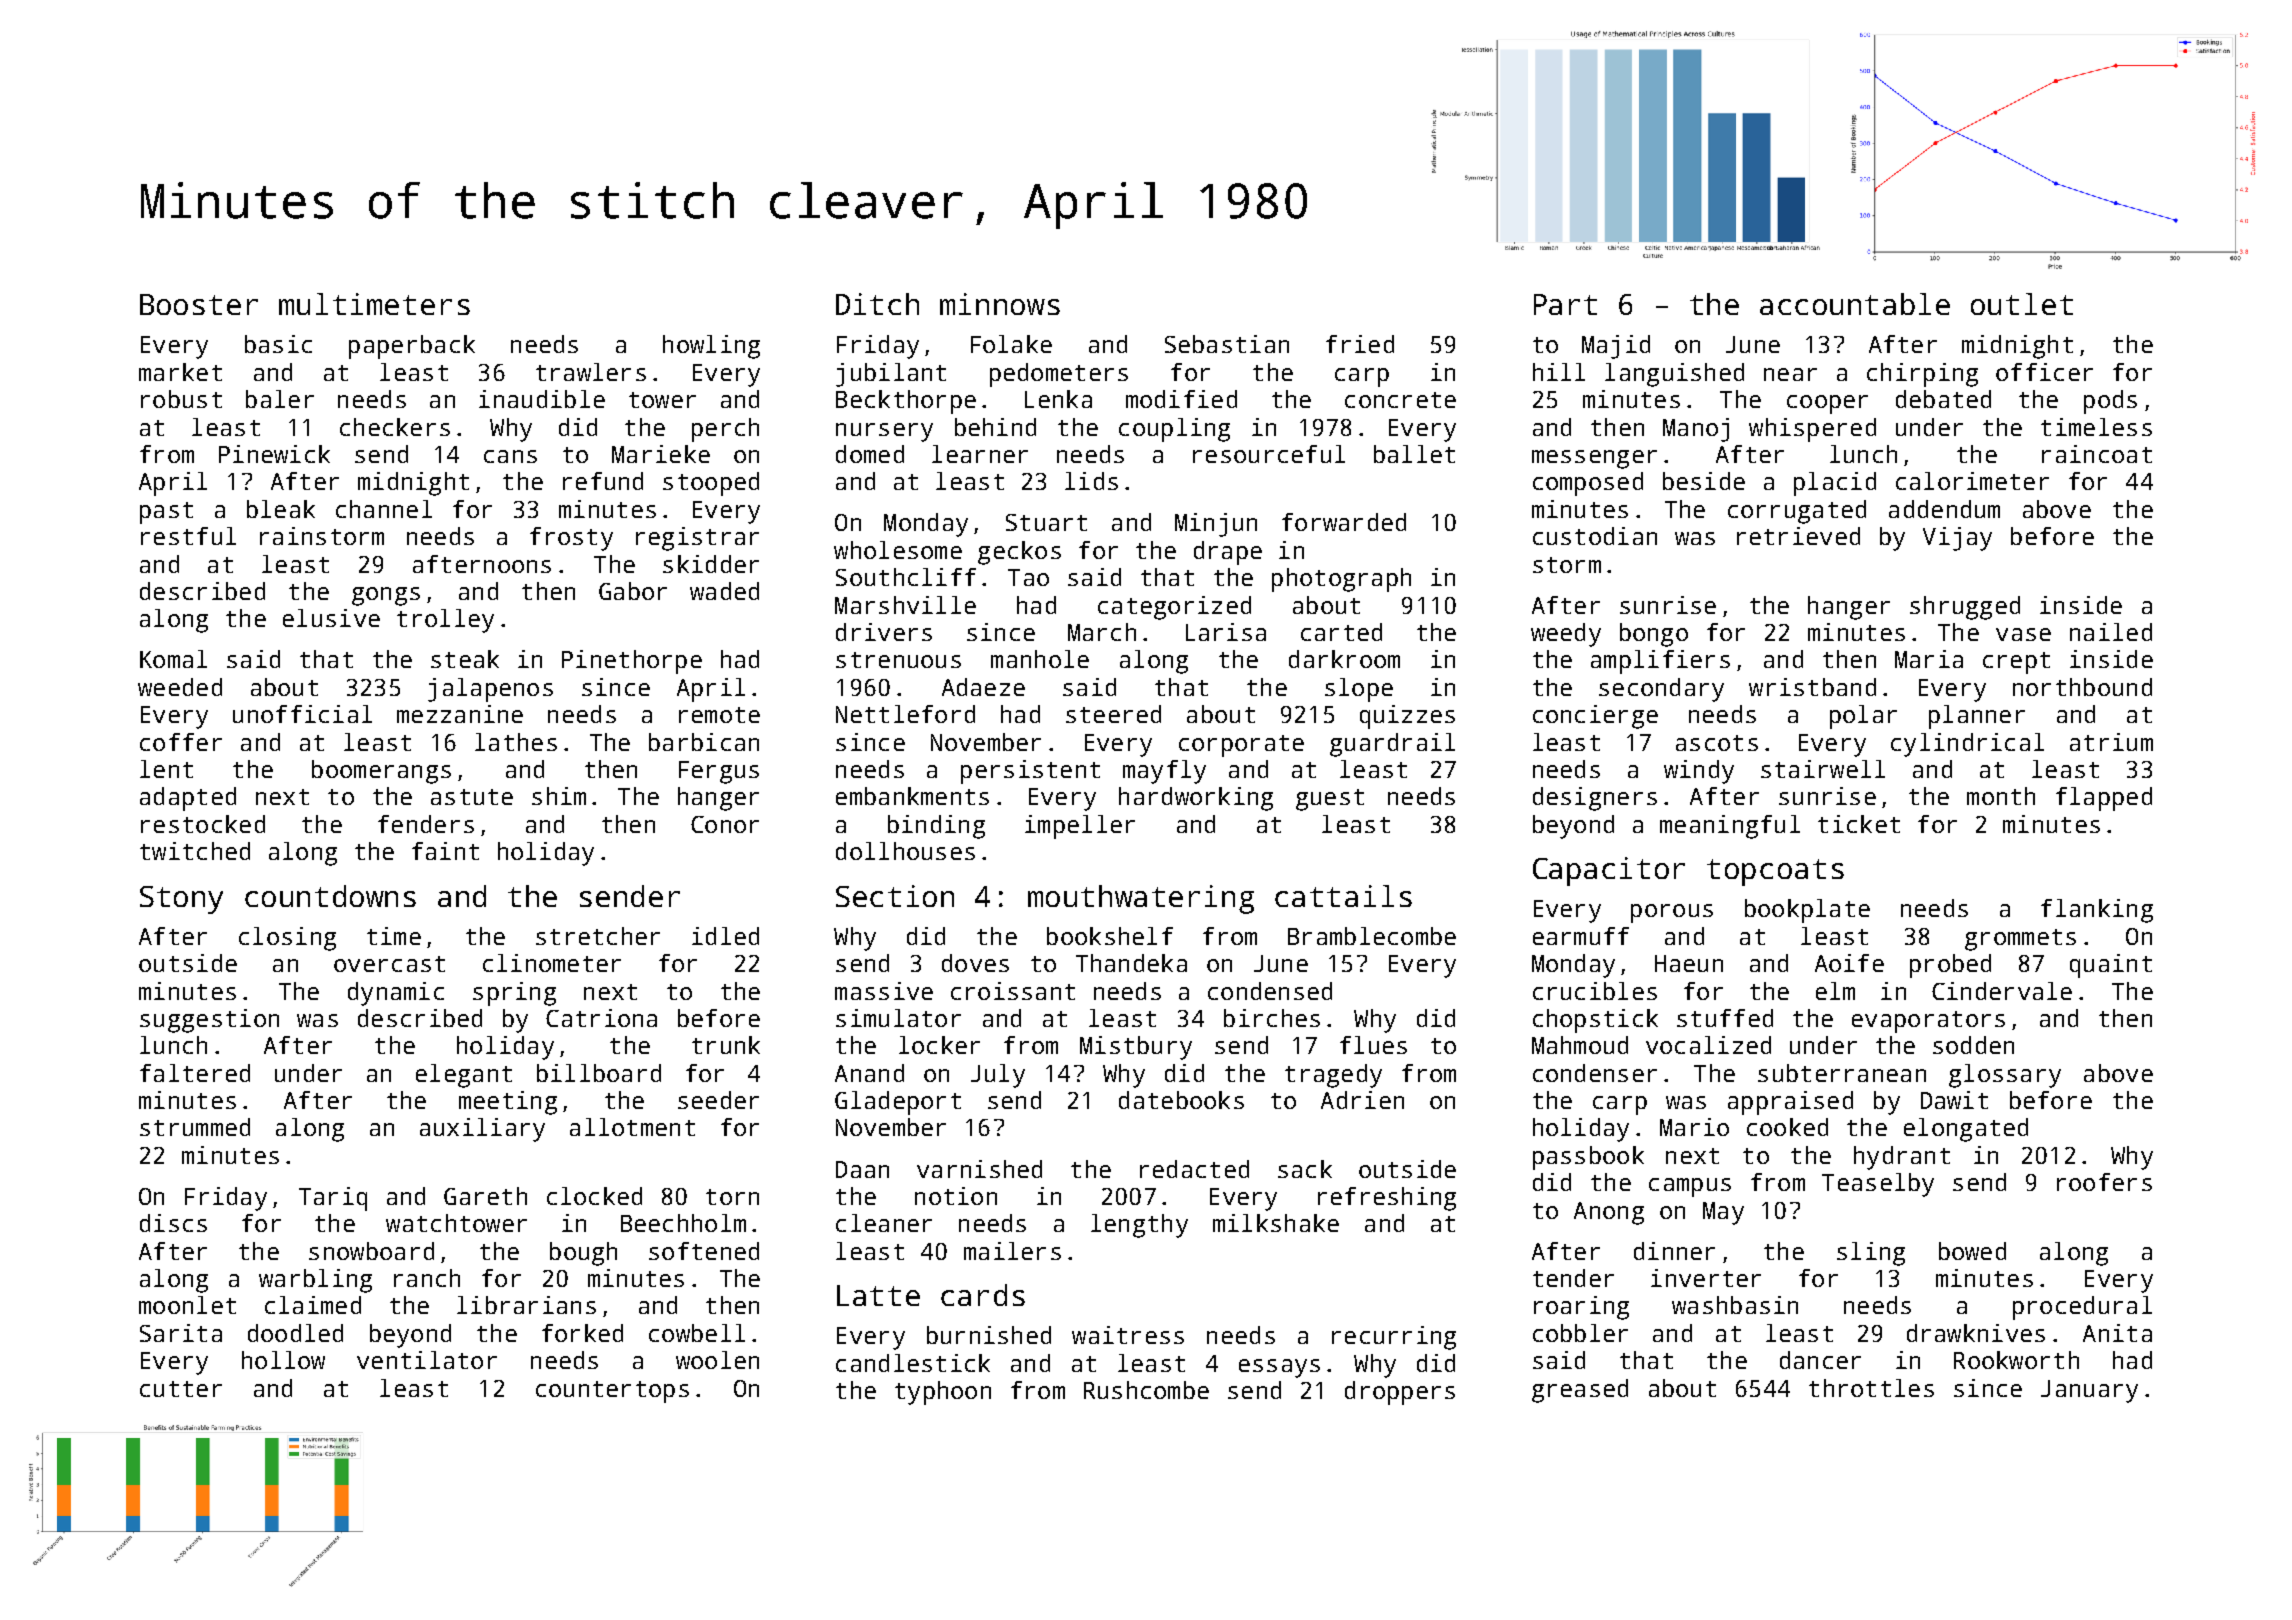  What do you see at coordinates (912, 796) in the screenshot?
I see `embankments` at bounding box center [912, 796].
